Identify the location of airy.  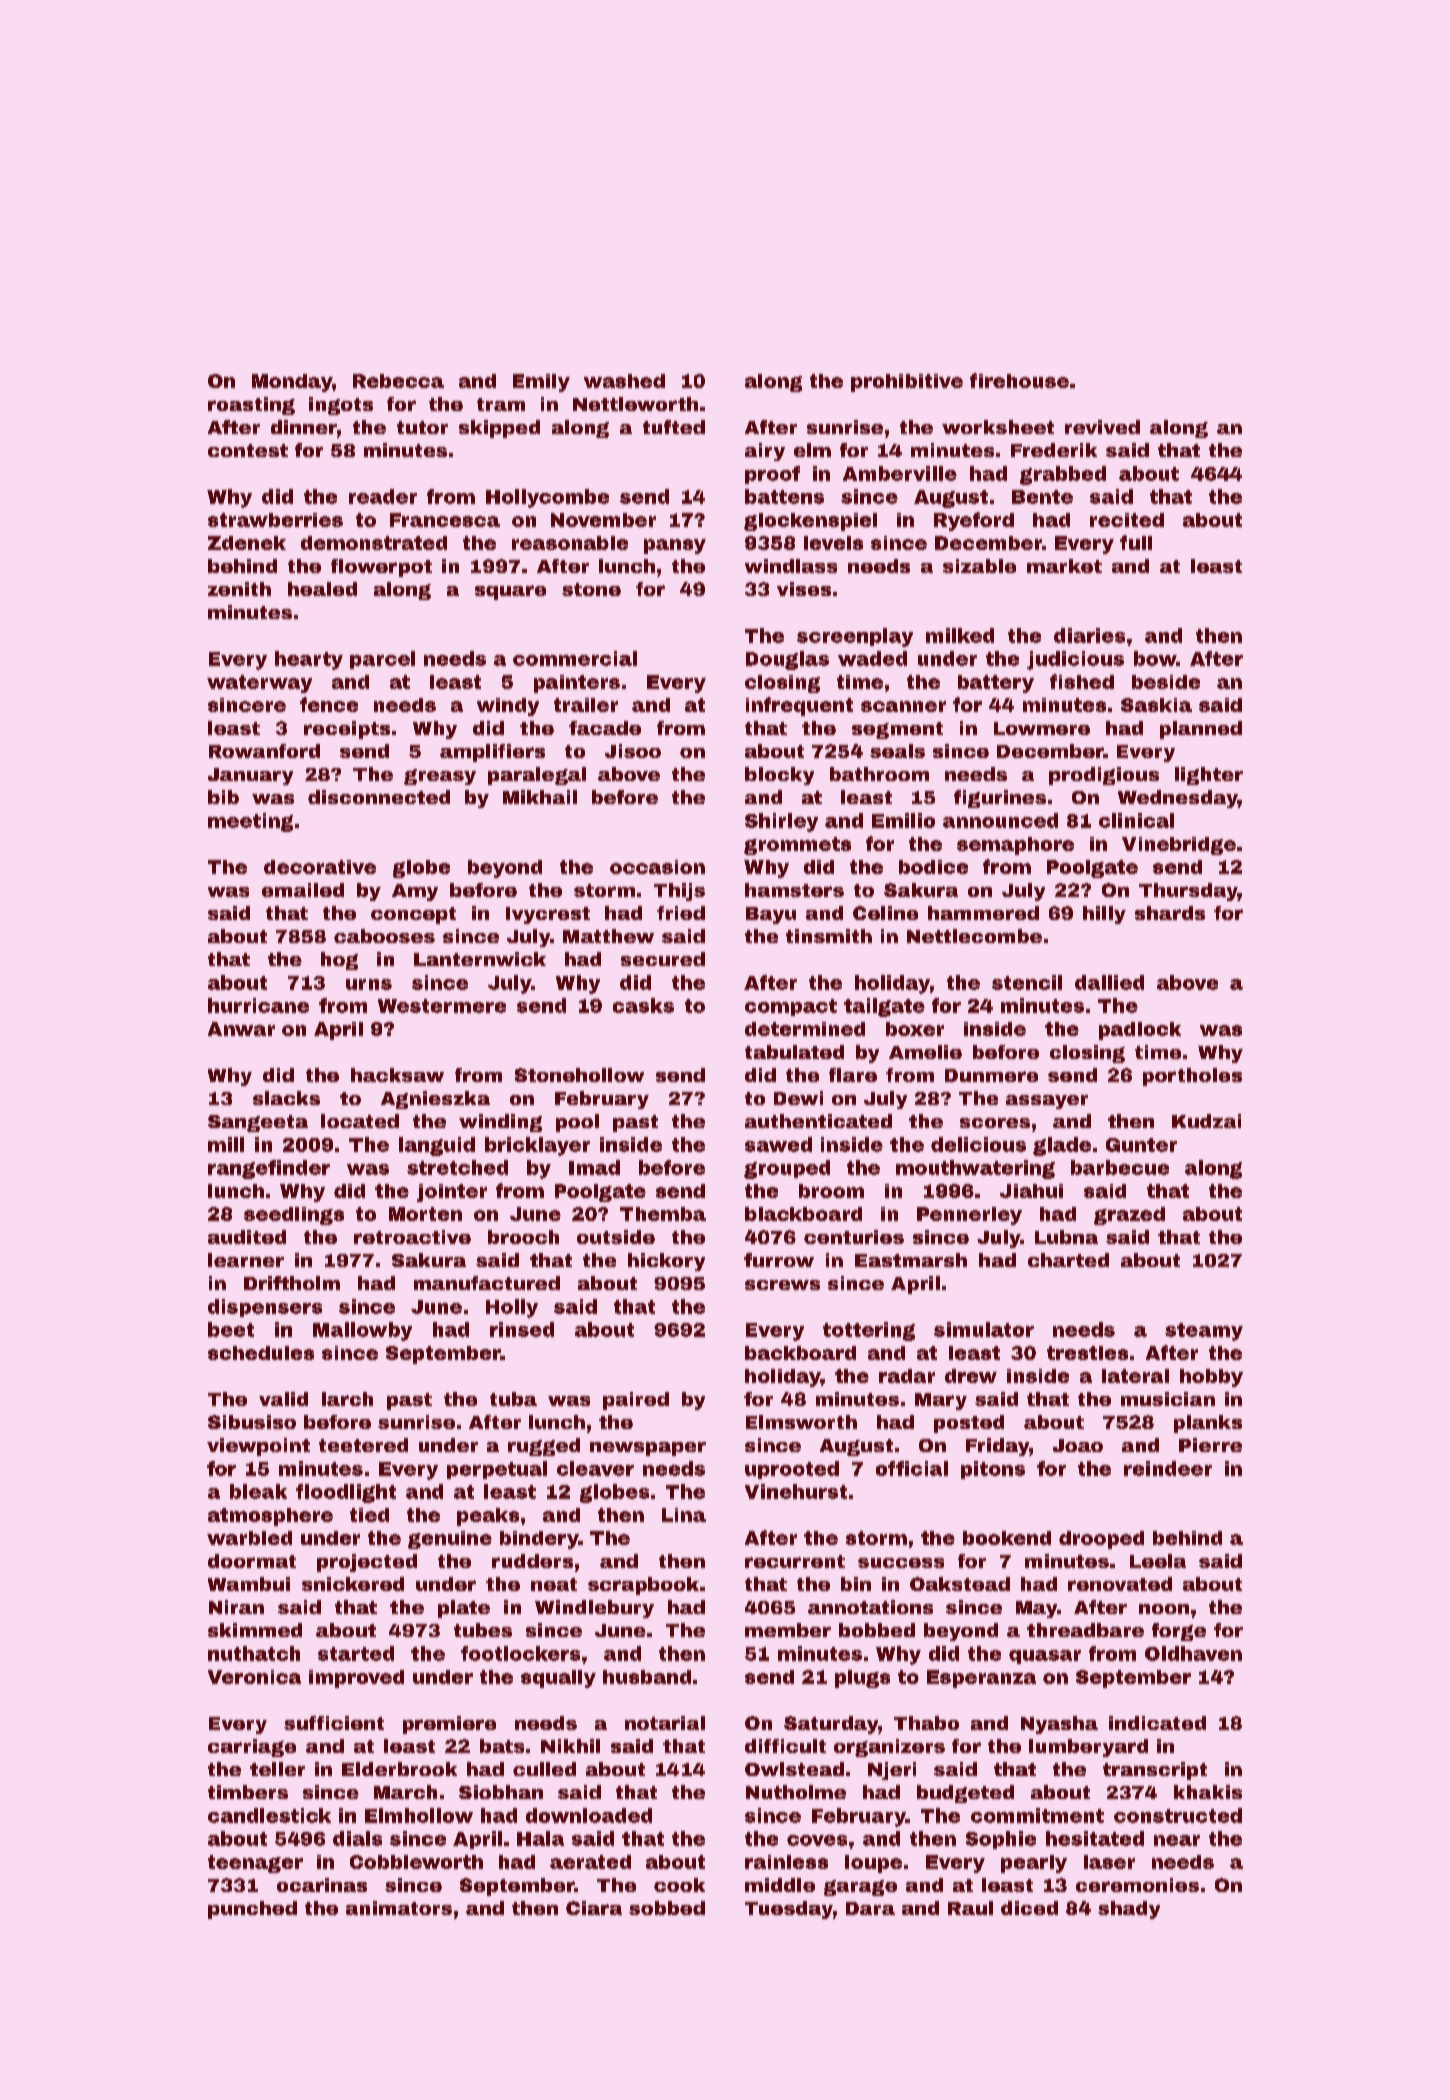
(765, 452).
